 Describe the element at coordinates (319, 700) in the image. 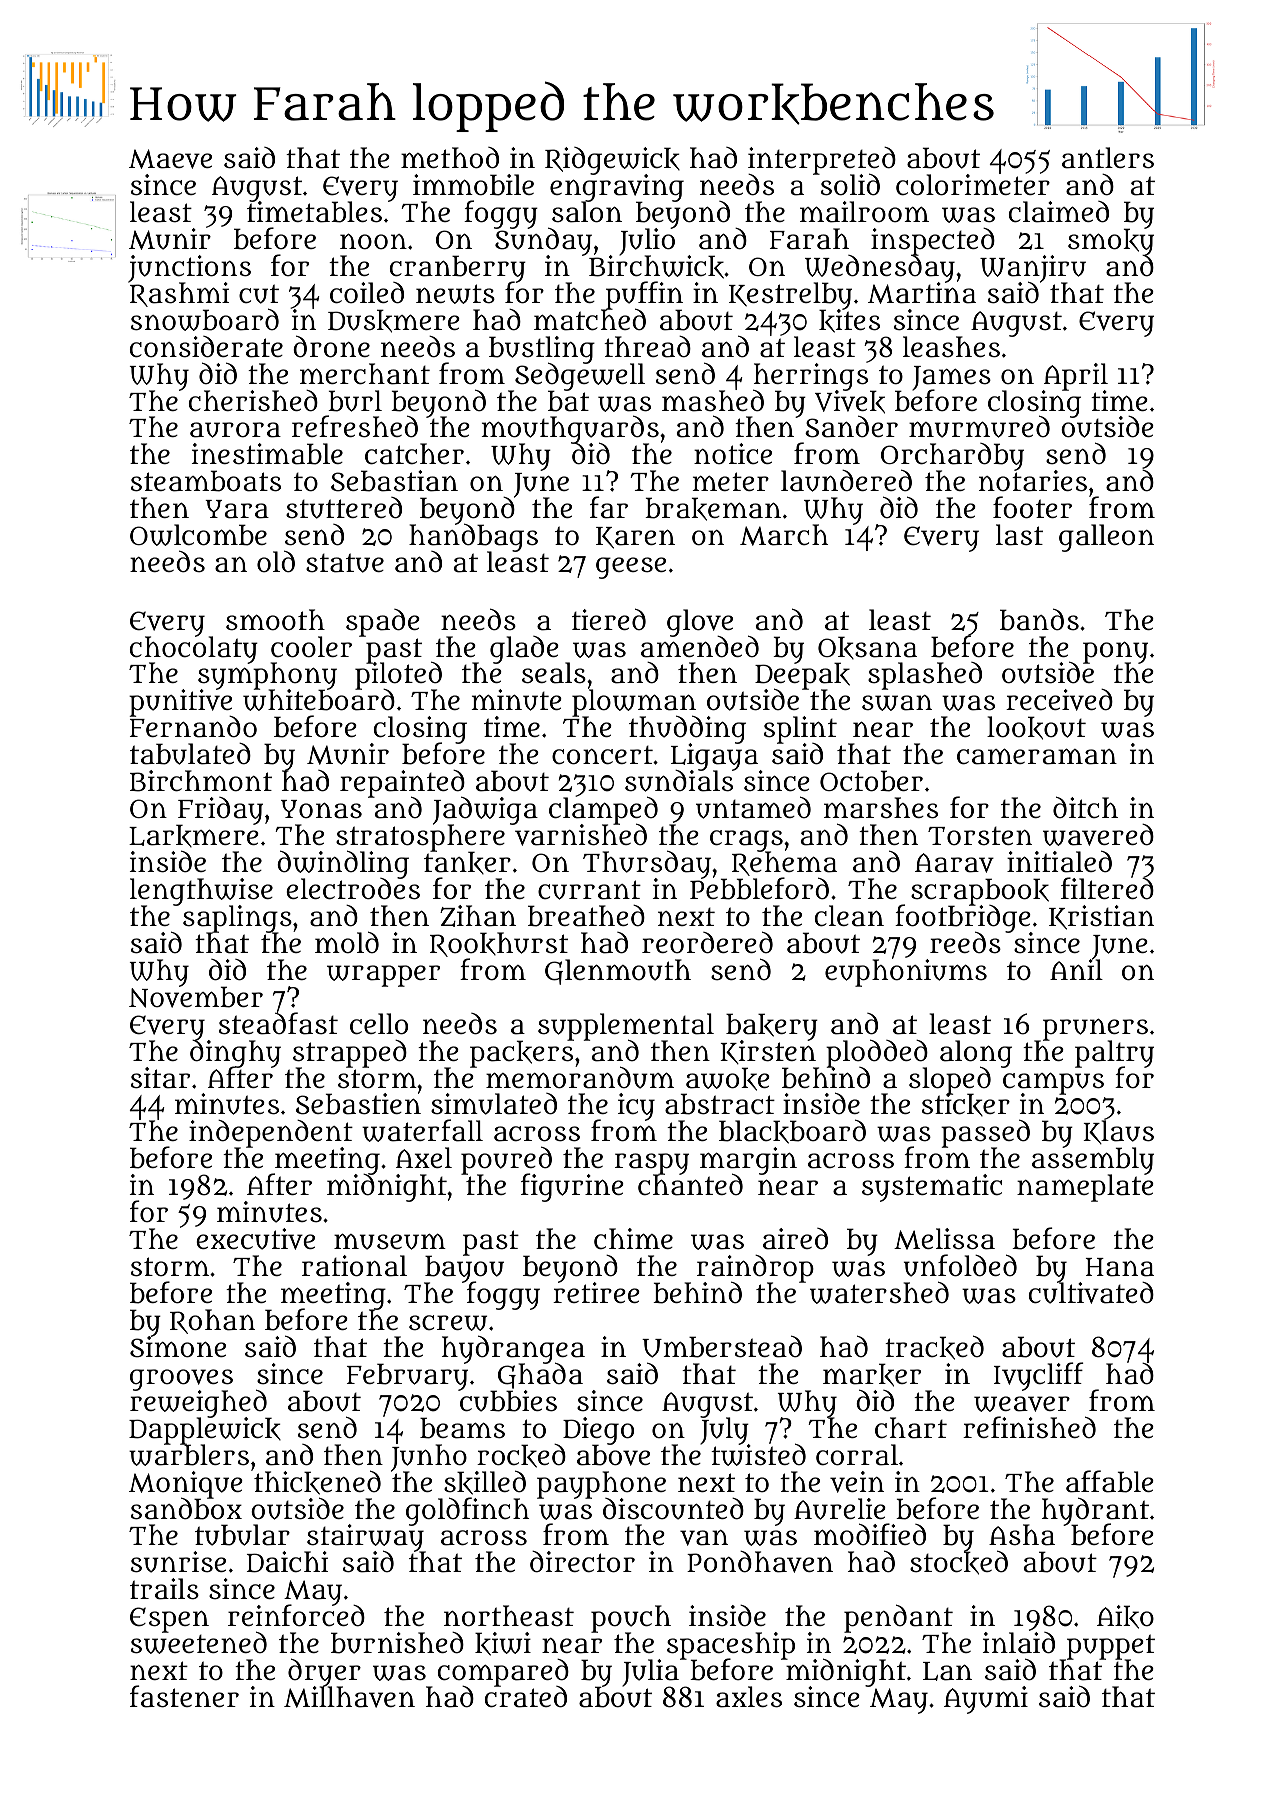

I see `whiteboard` at that location.
